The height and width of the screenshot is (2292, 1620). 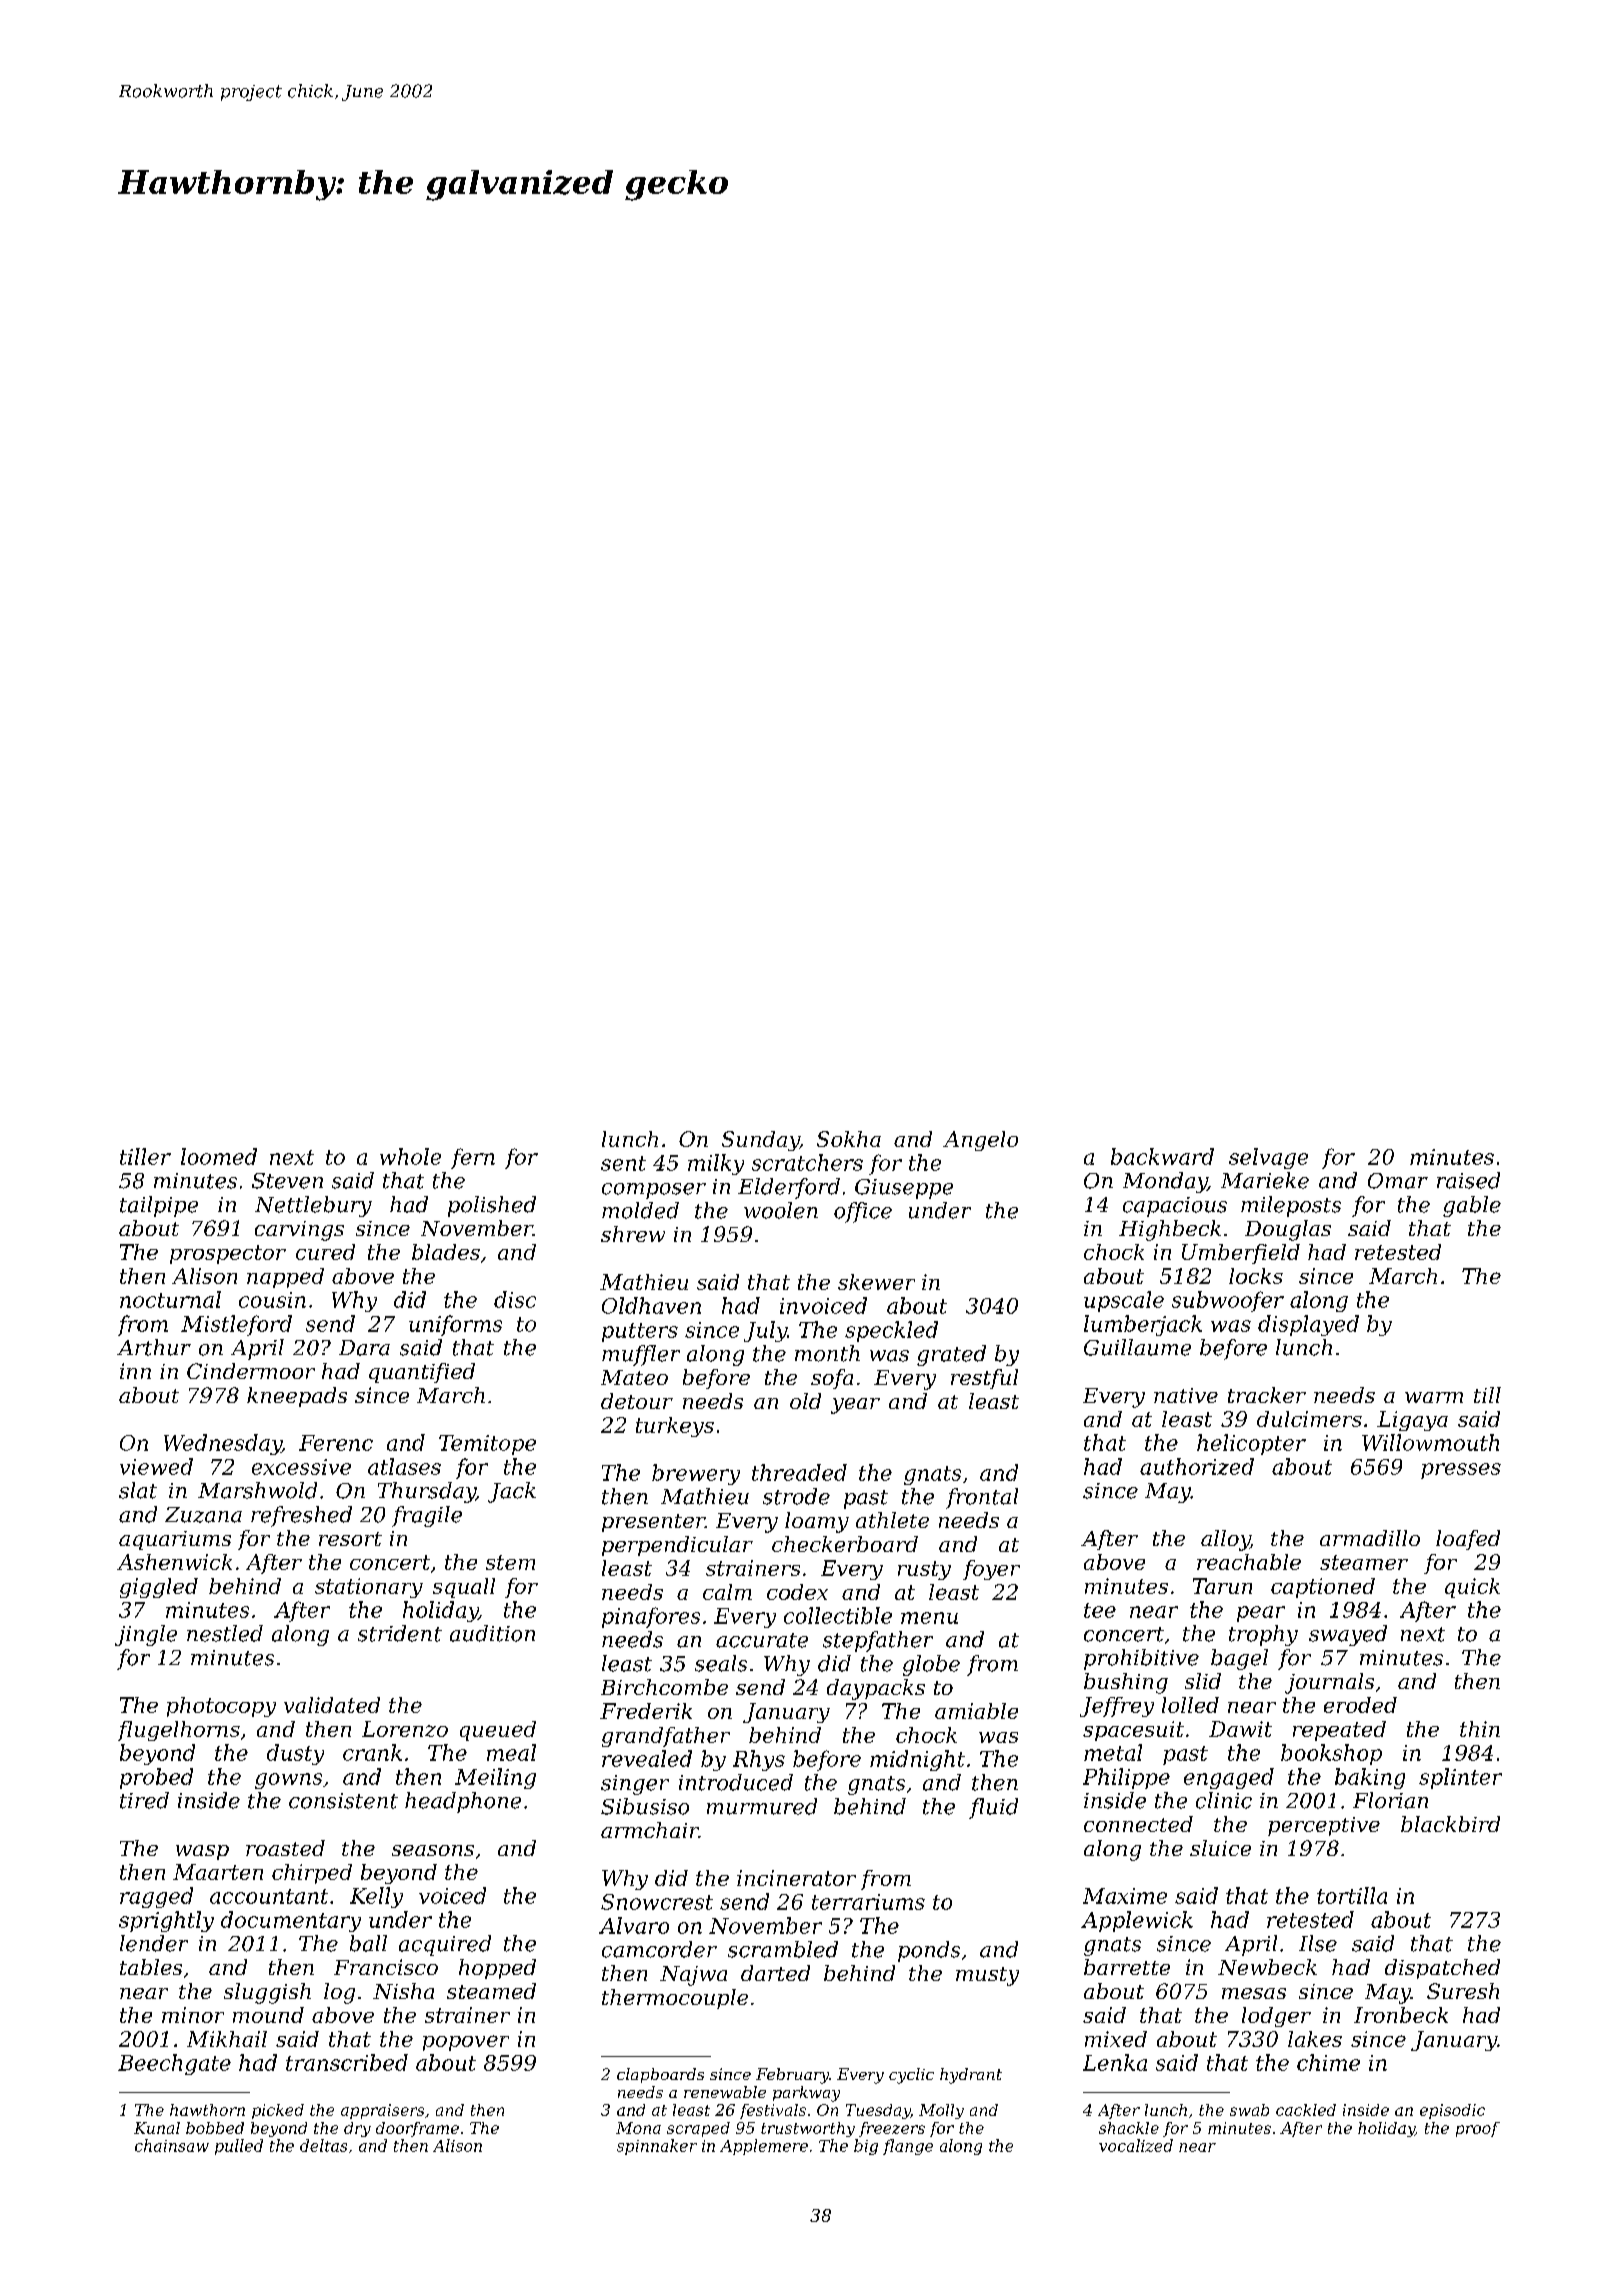 What do you see at coordinates (929, 1951) in the screenshot?
I see `ponds` at bounding box center [929, 1951].
